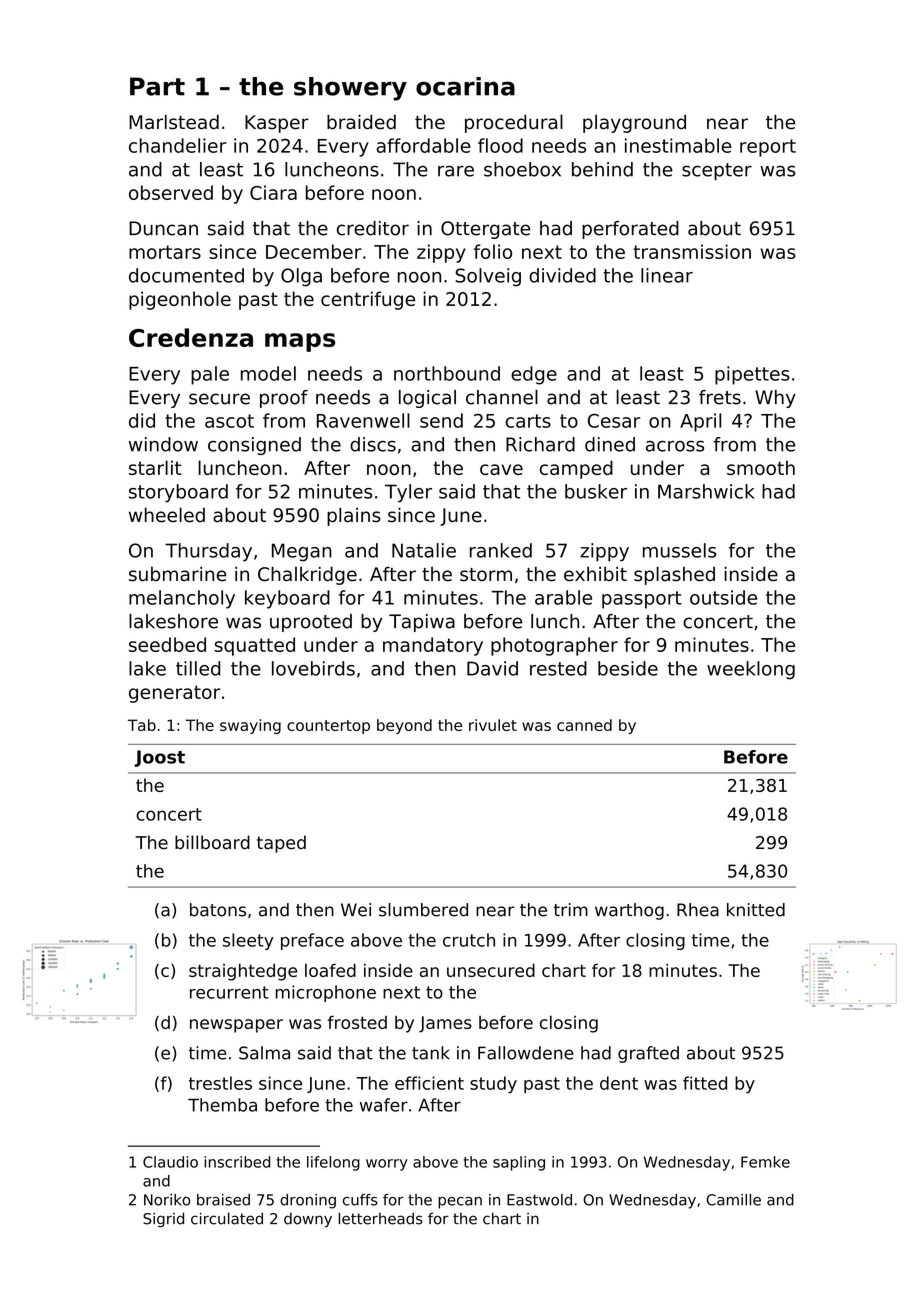 The width and height of the screenshot is (924, 1311). Describe the element at coordinates (465, 86) in the screenshot. I see `ocarina` at that location.
